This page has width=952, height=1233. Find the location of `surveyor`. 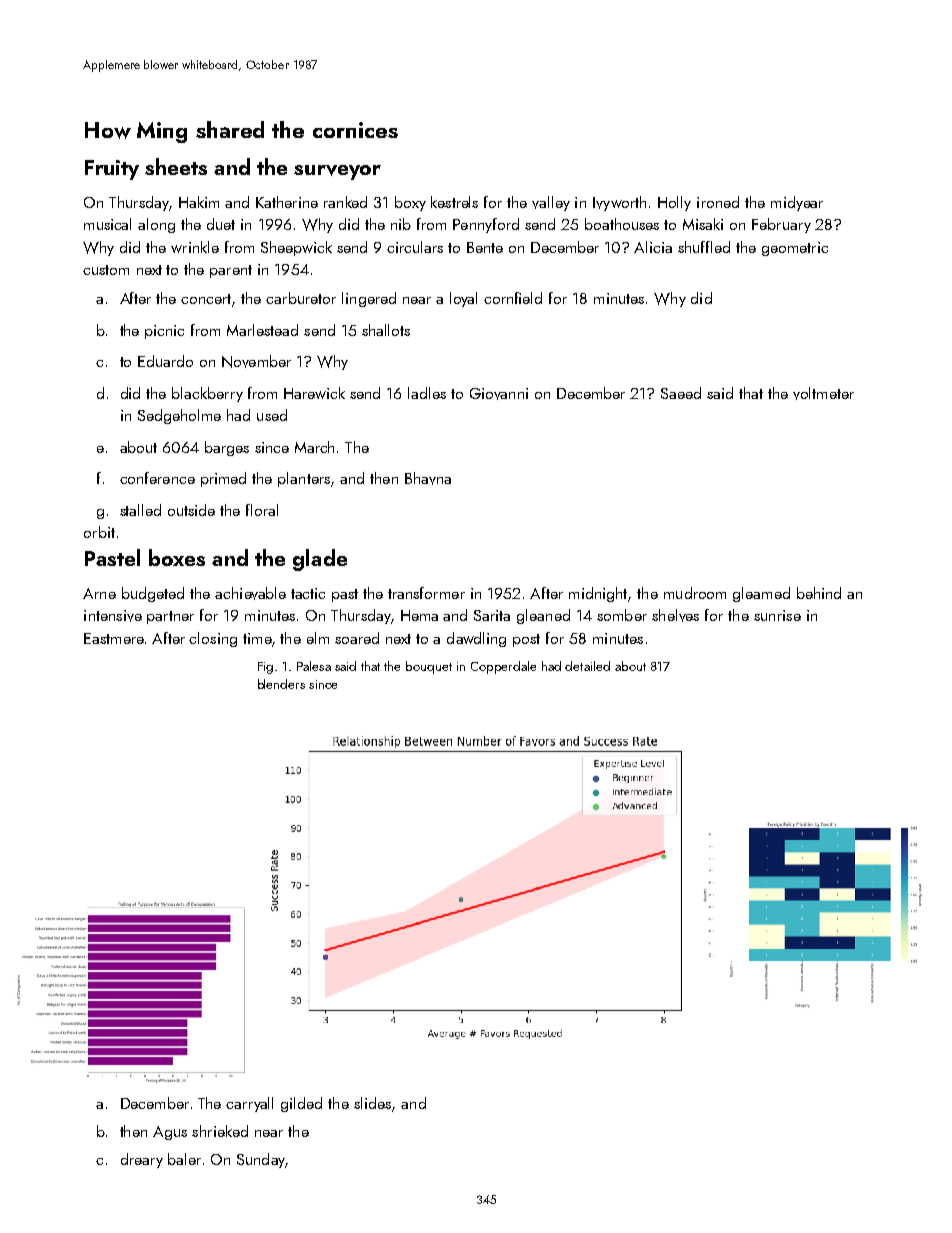

surveyor is located at coordinates (337, 172).
